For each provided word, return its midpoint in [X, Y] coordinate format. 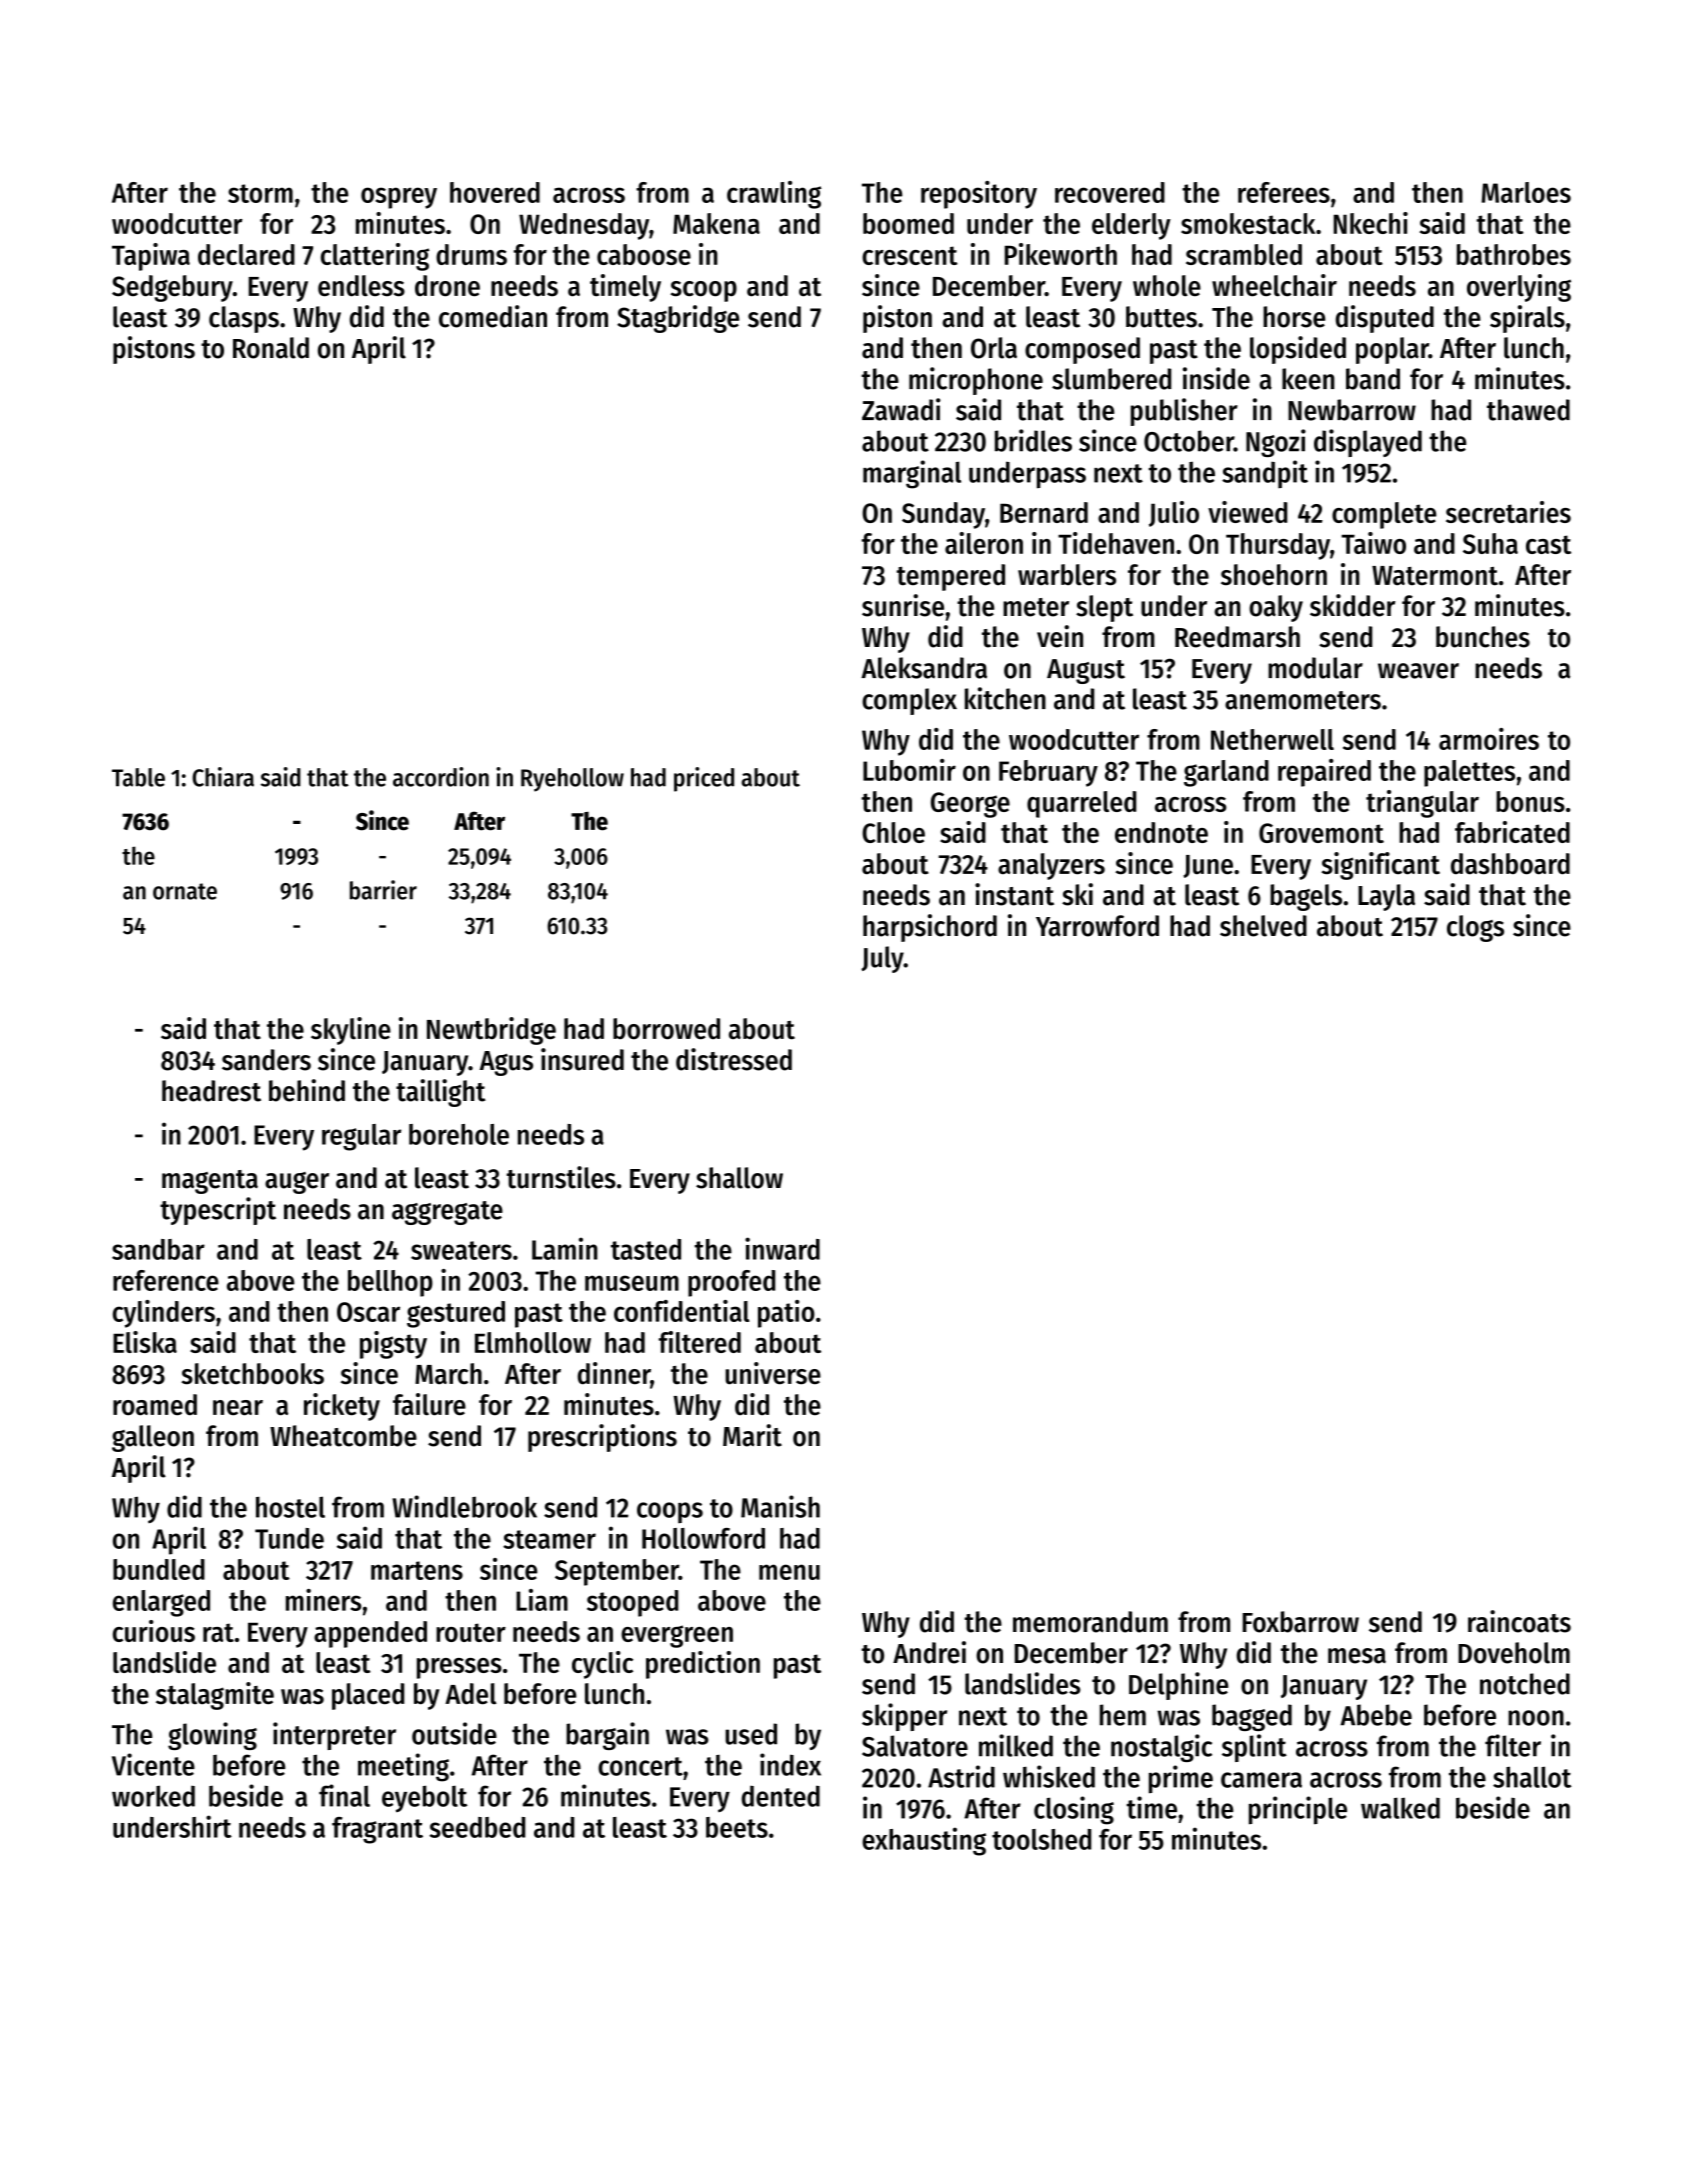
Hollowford [703, 1538]
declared [246, 254]
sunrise [903, 605]
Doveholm [1514, 1653]
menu [789, 1572]
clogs [1475, 928]
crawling [774, 195]
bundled [159, 1569]
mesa [1357, 1656]
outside [454, 1733]
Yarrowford [1097, 926]
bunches [1483, 637]
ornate [185, 891]
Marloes [1526, 192]
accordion [441, 777]
